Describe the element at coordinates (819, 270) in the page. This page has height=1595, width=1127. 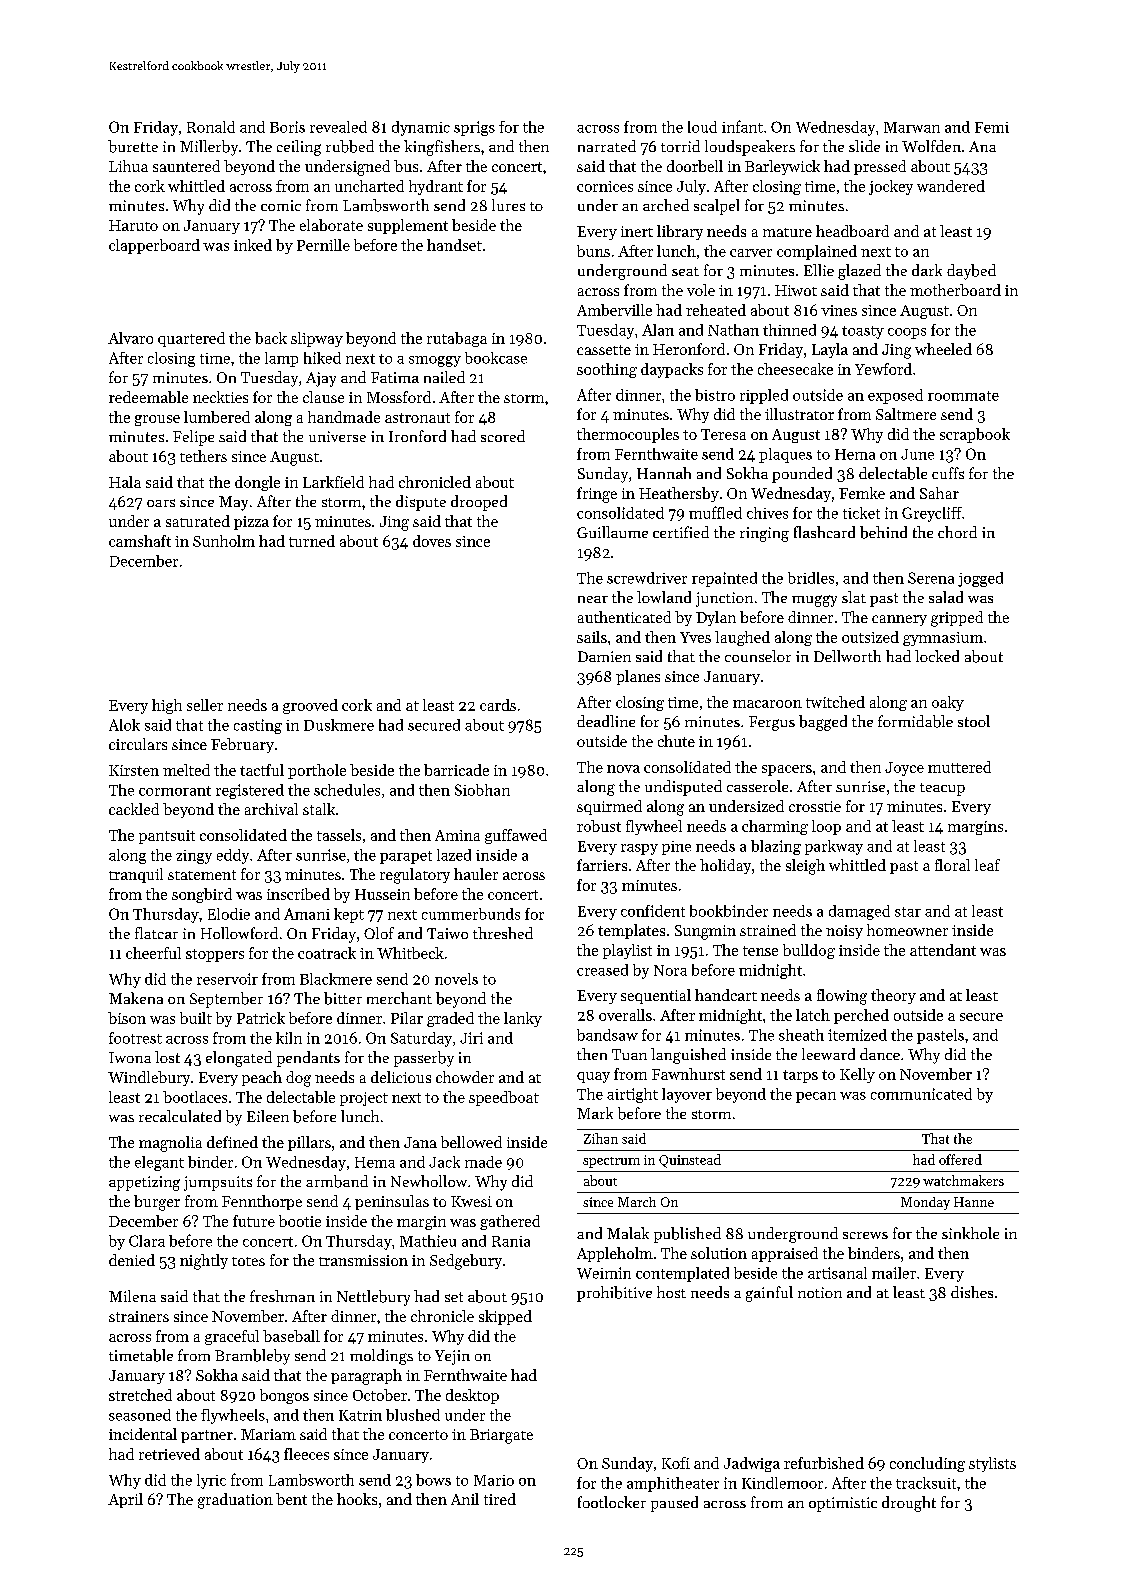
I see `Ellie` at that location.
